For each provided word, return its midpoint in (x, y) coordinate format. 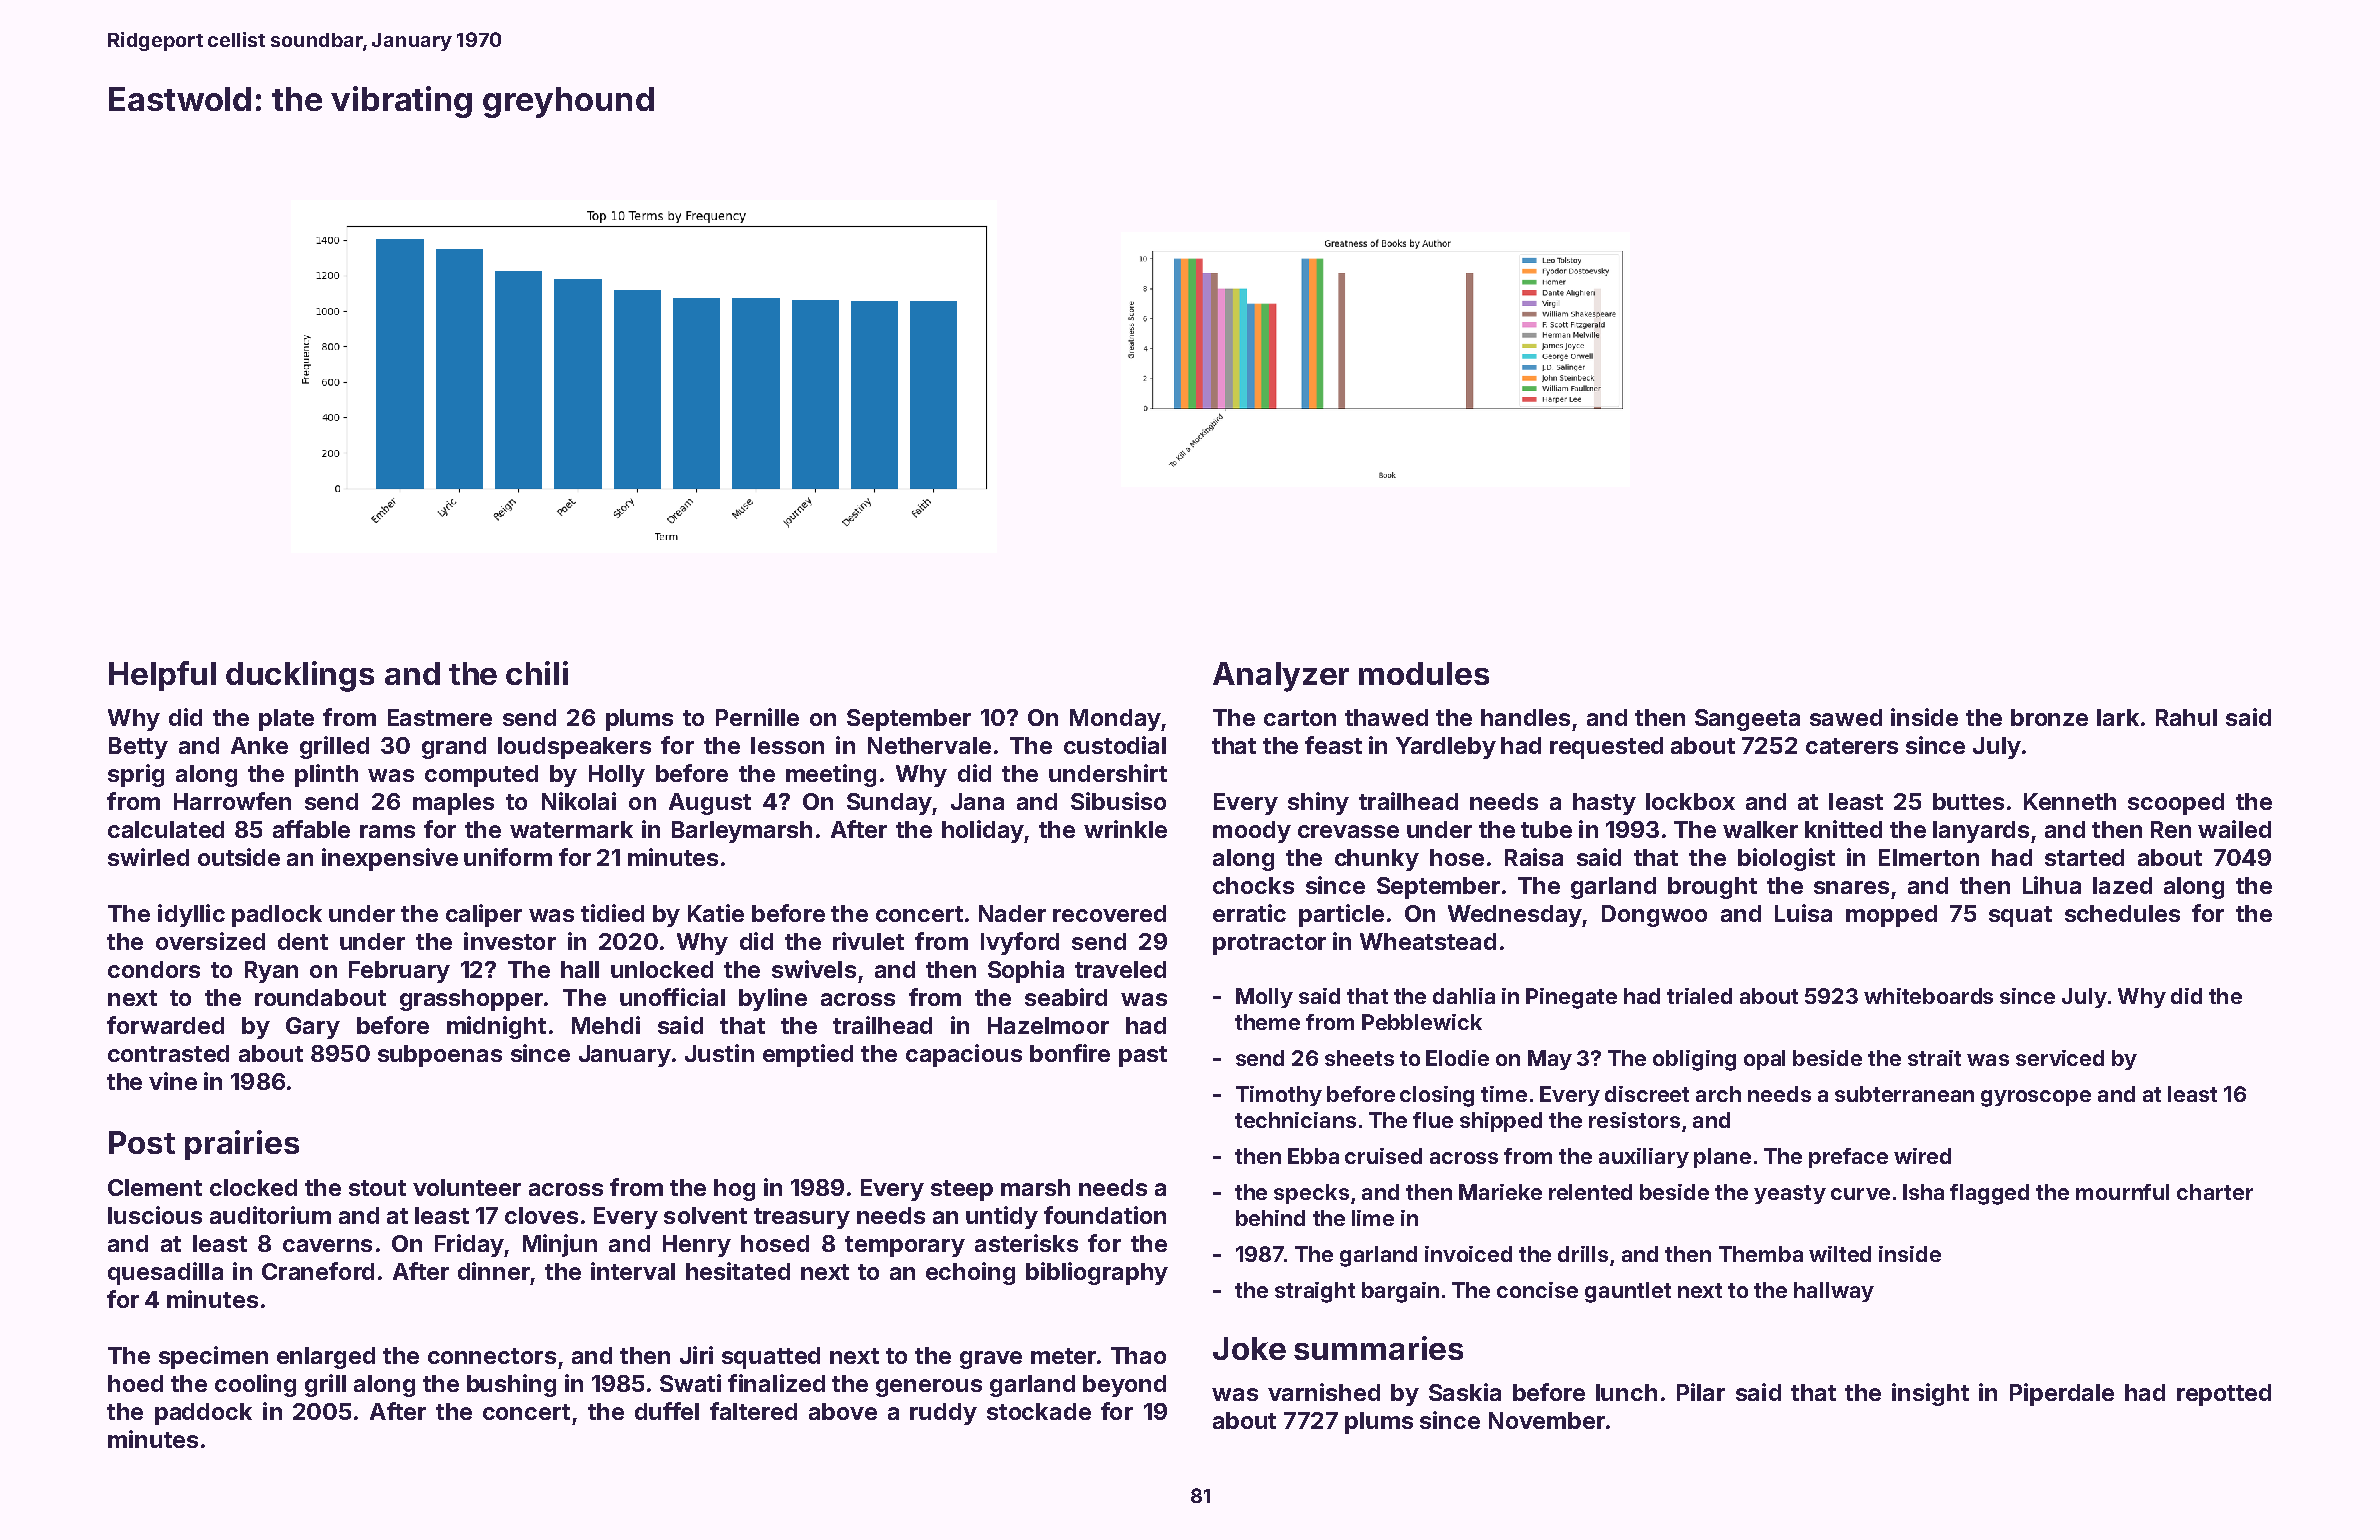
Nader (1012, 913)
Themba (1761, 1254)
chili (537, 673)
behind (1270, 1218)
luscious (155, 1215)
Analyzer (1281, 677)
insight (1930, 1394)
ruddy (943, 1414)
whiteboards (1928, 996)
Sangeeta (1747, 720)
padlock (277, 916)
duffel (667, 1411)
